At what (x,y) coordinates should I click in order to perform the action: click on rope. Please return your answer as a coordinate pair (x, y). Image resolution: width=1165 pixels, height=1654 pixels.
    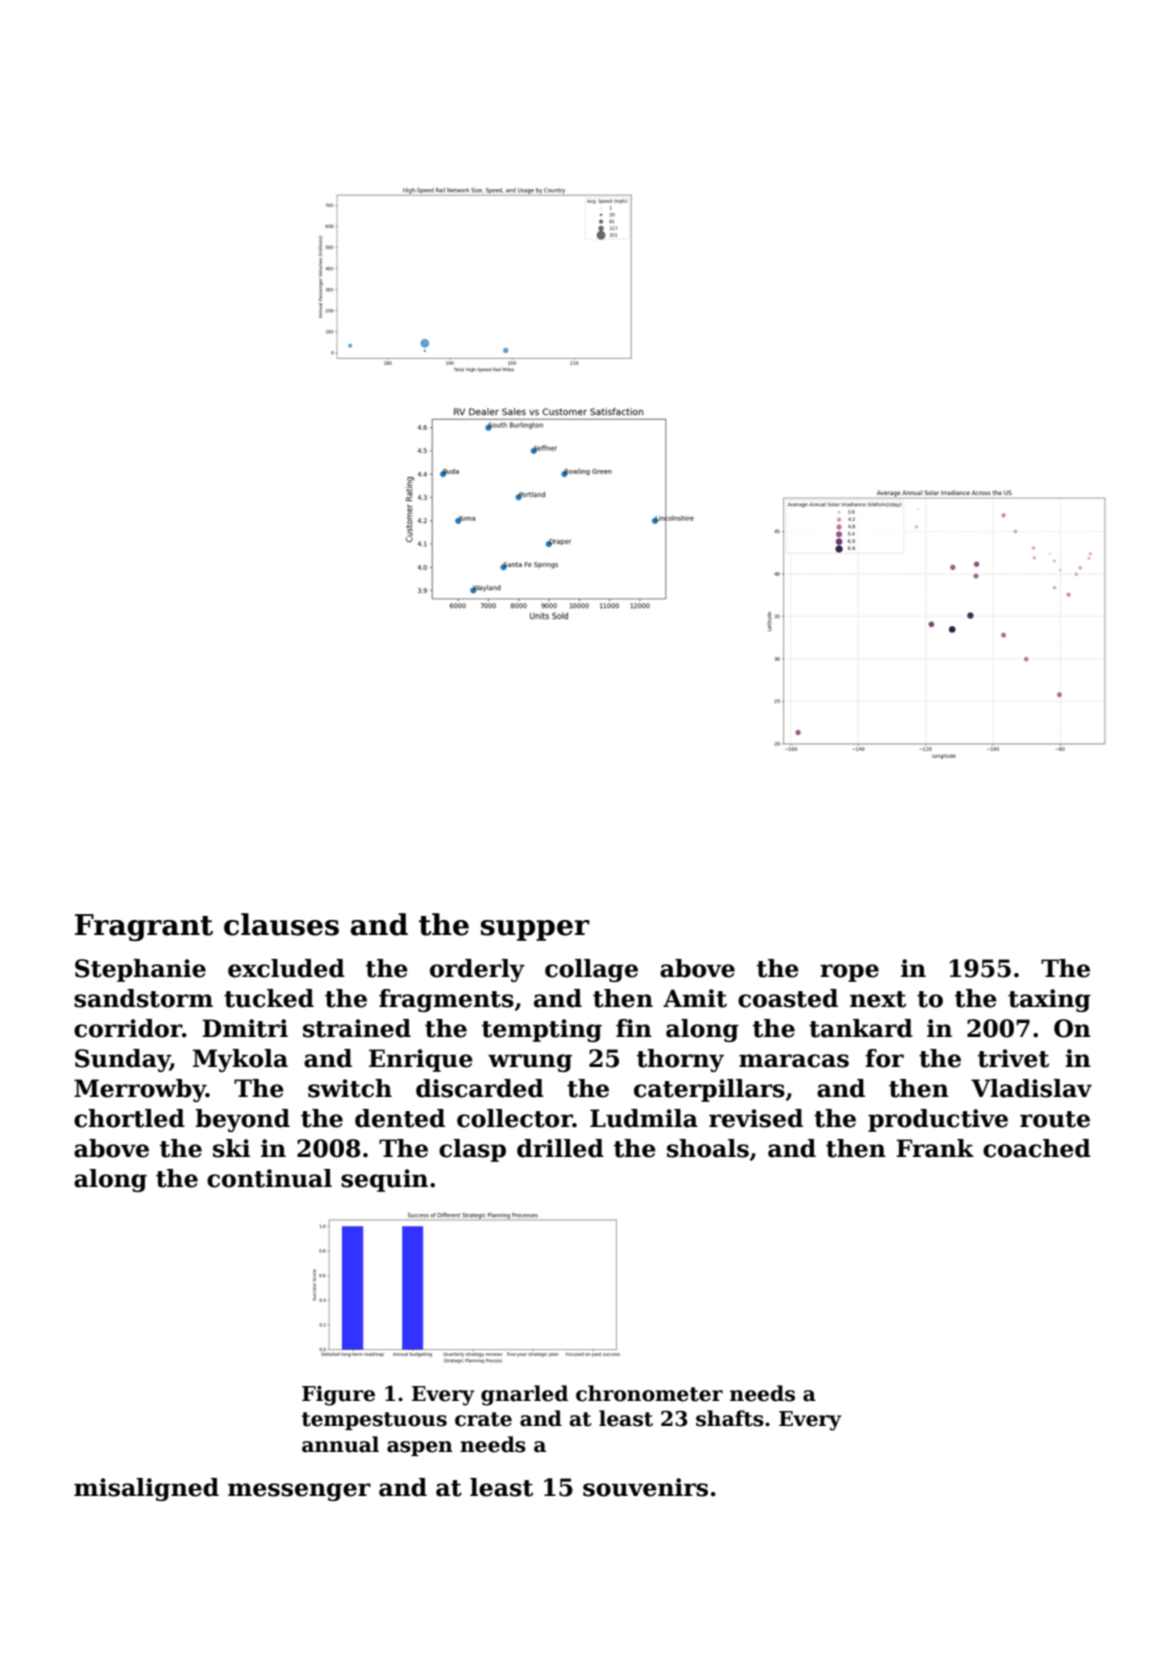
    Looking at the image, I should click on (849, 973).
